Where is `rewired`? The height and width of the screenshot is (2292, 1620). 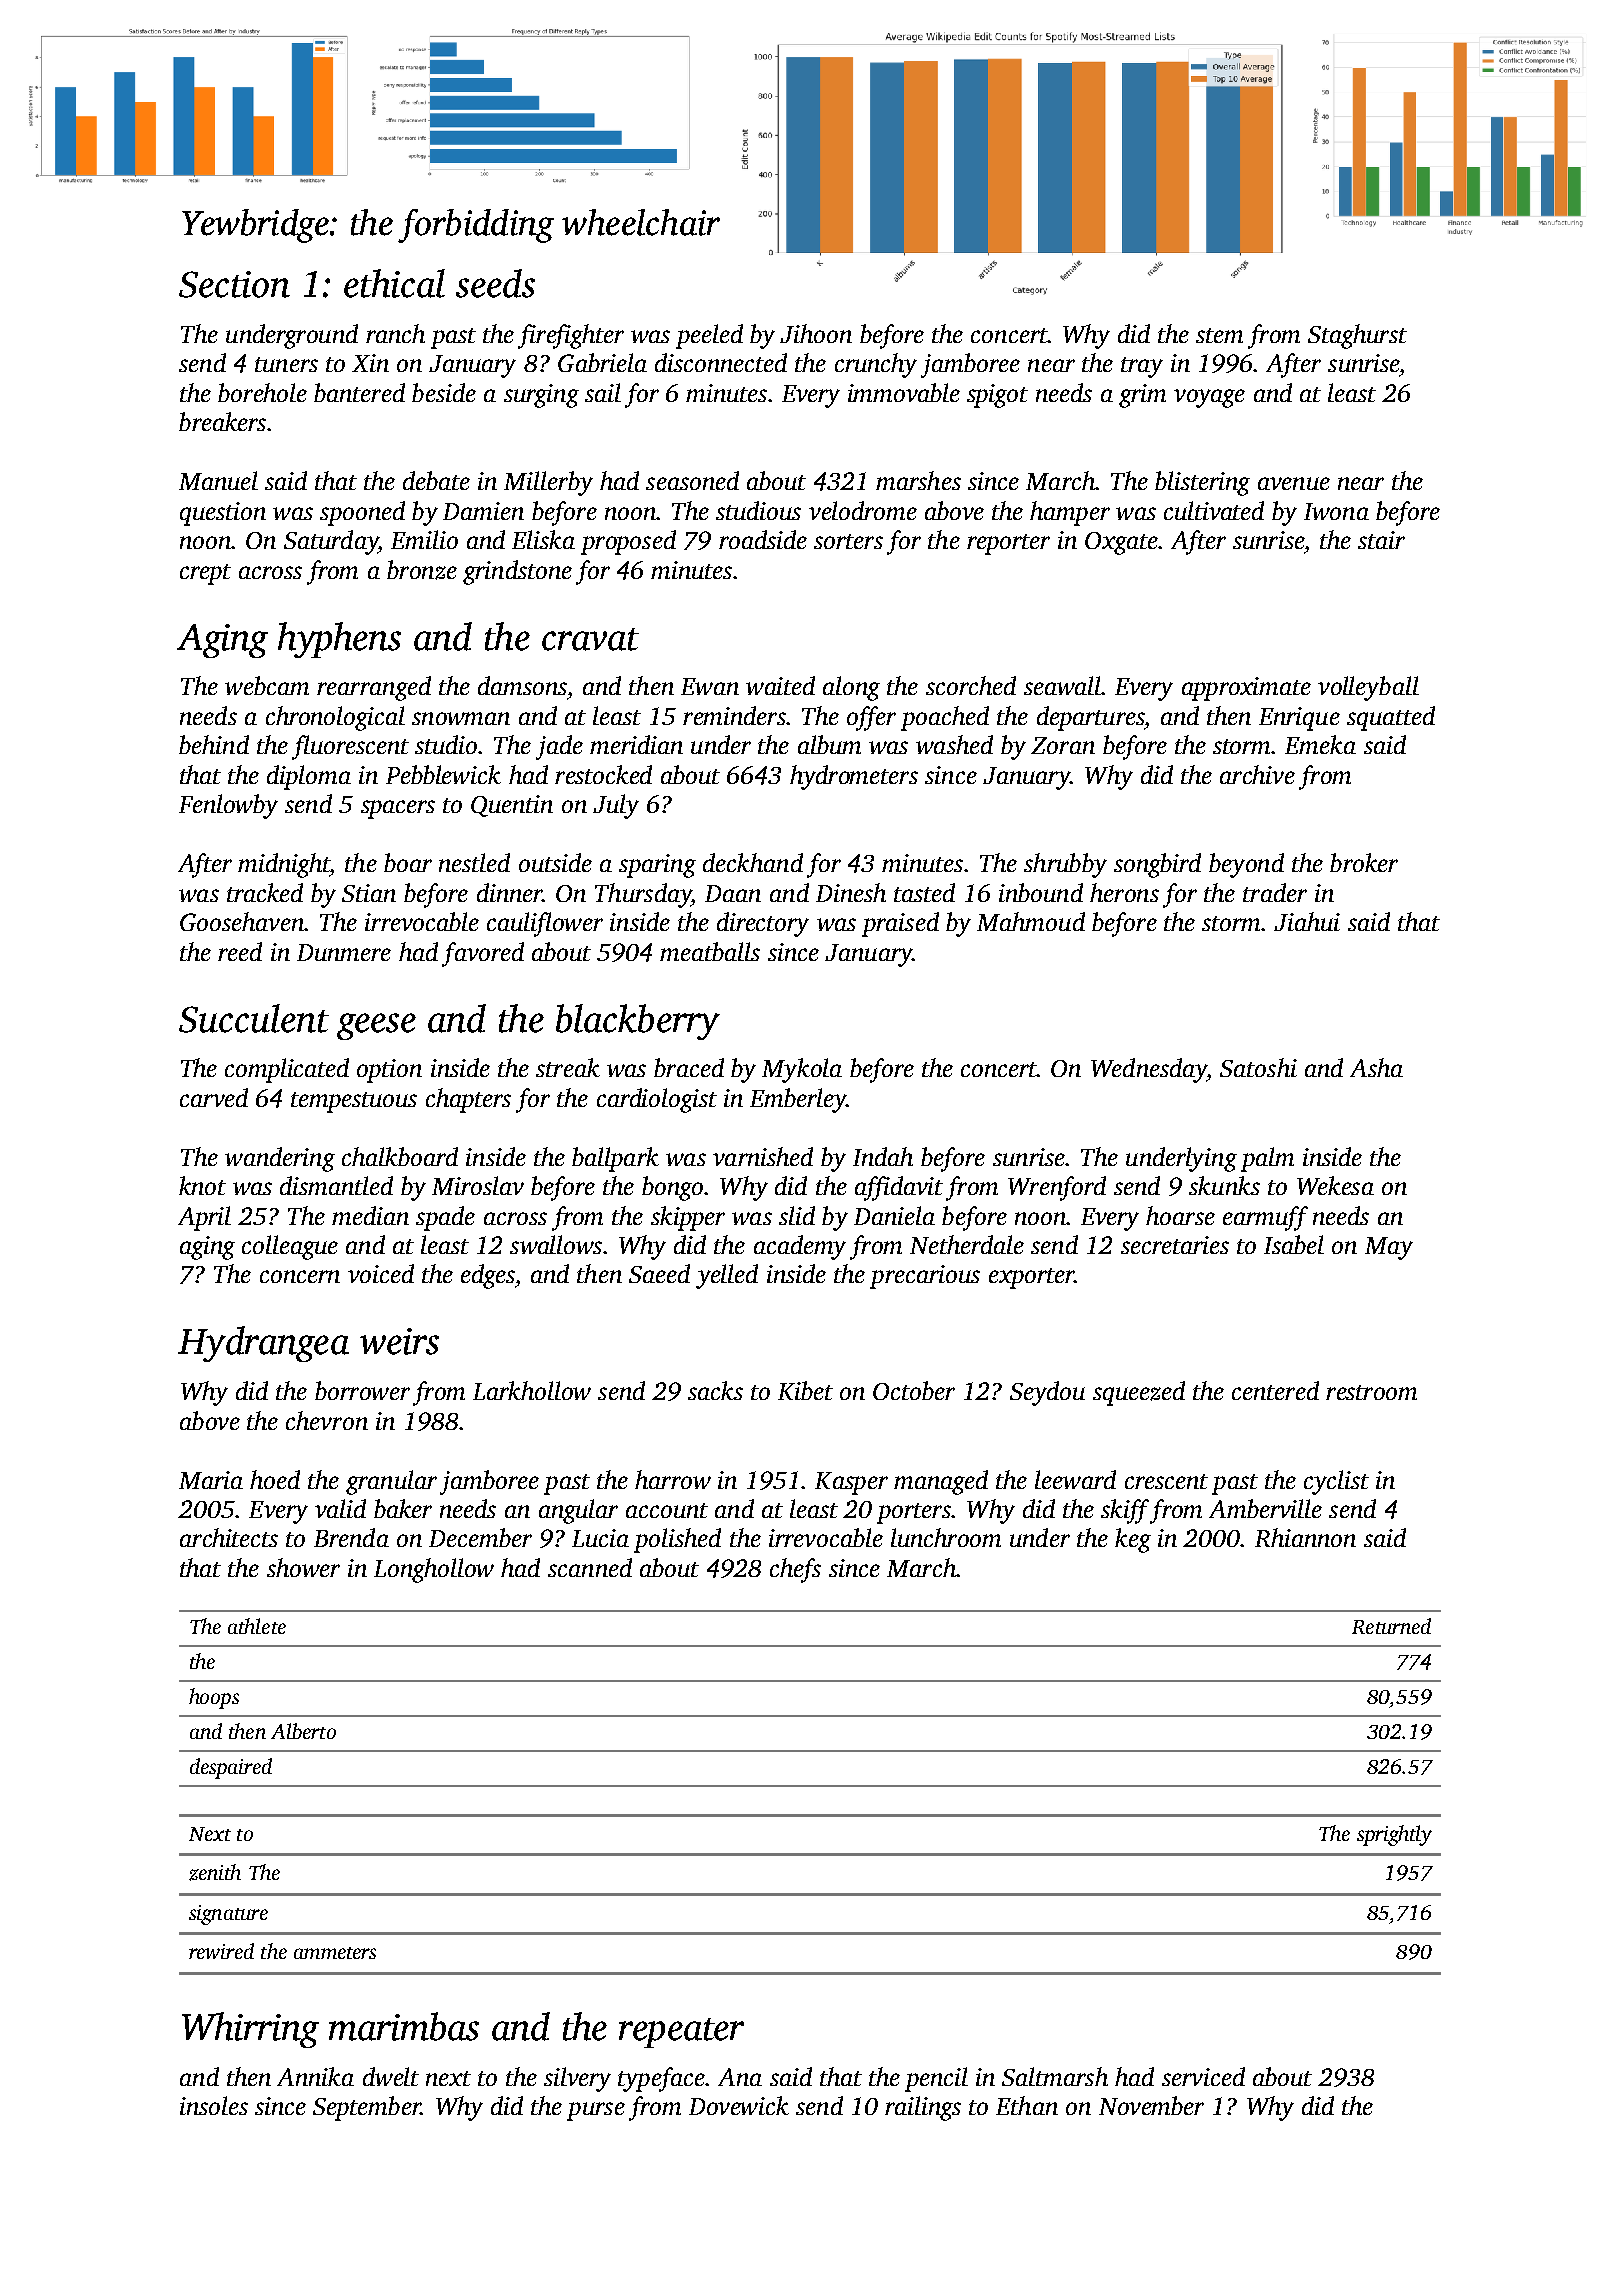
rewired is located at coordinates (221, 1951).
